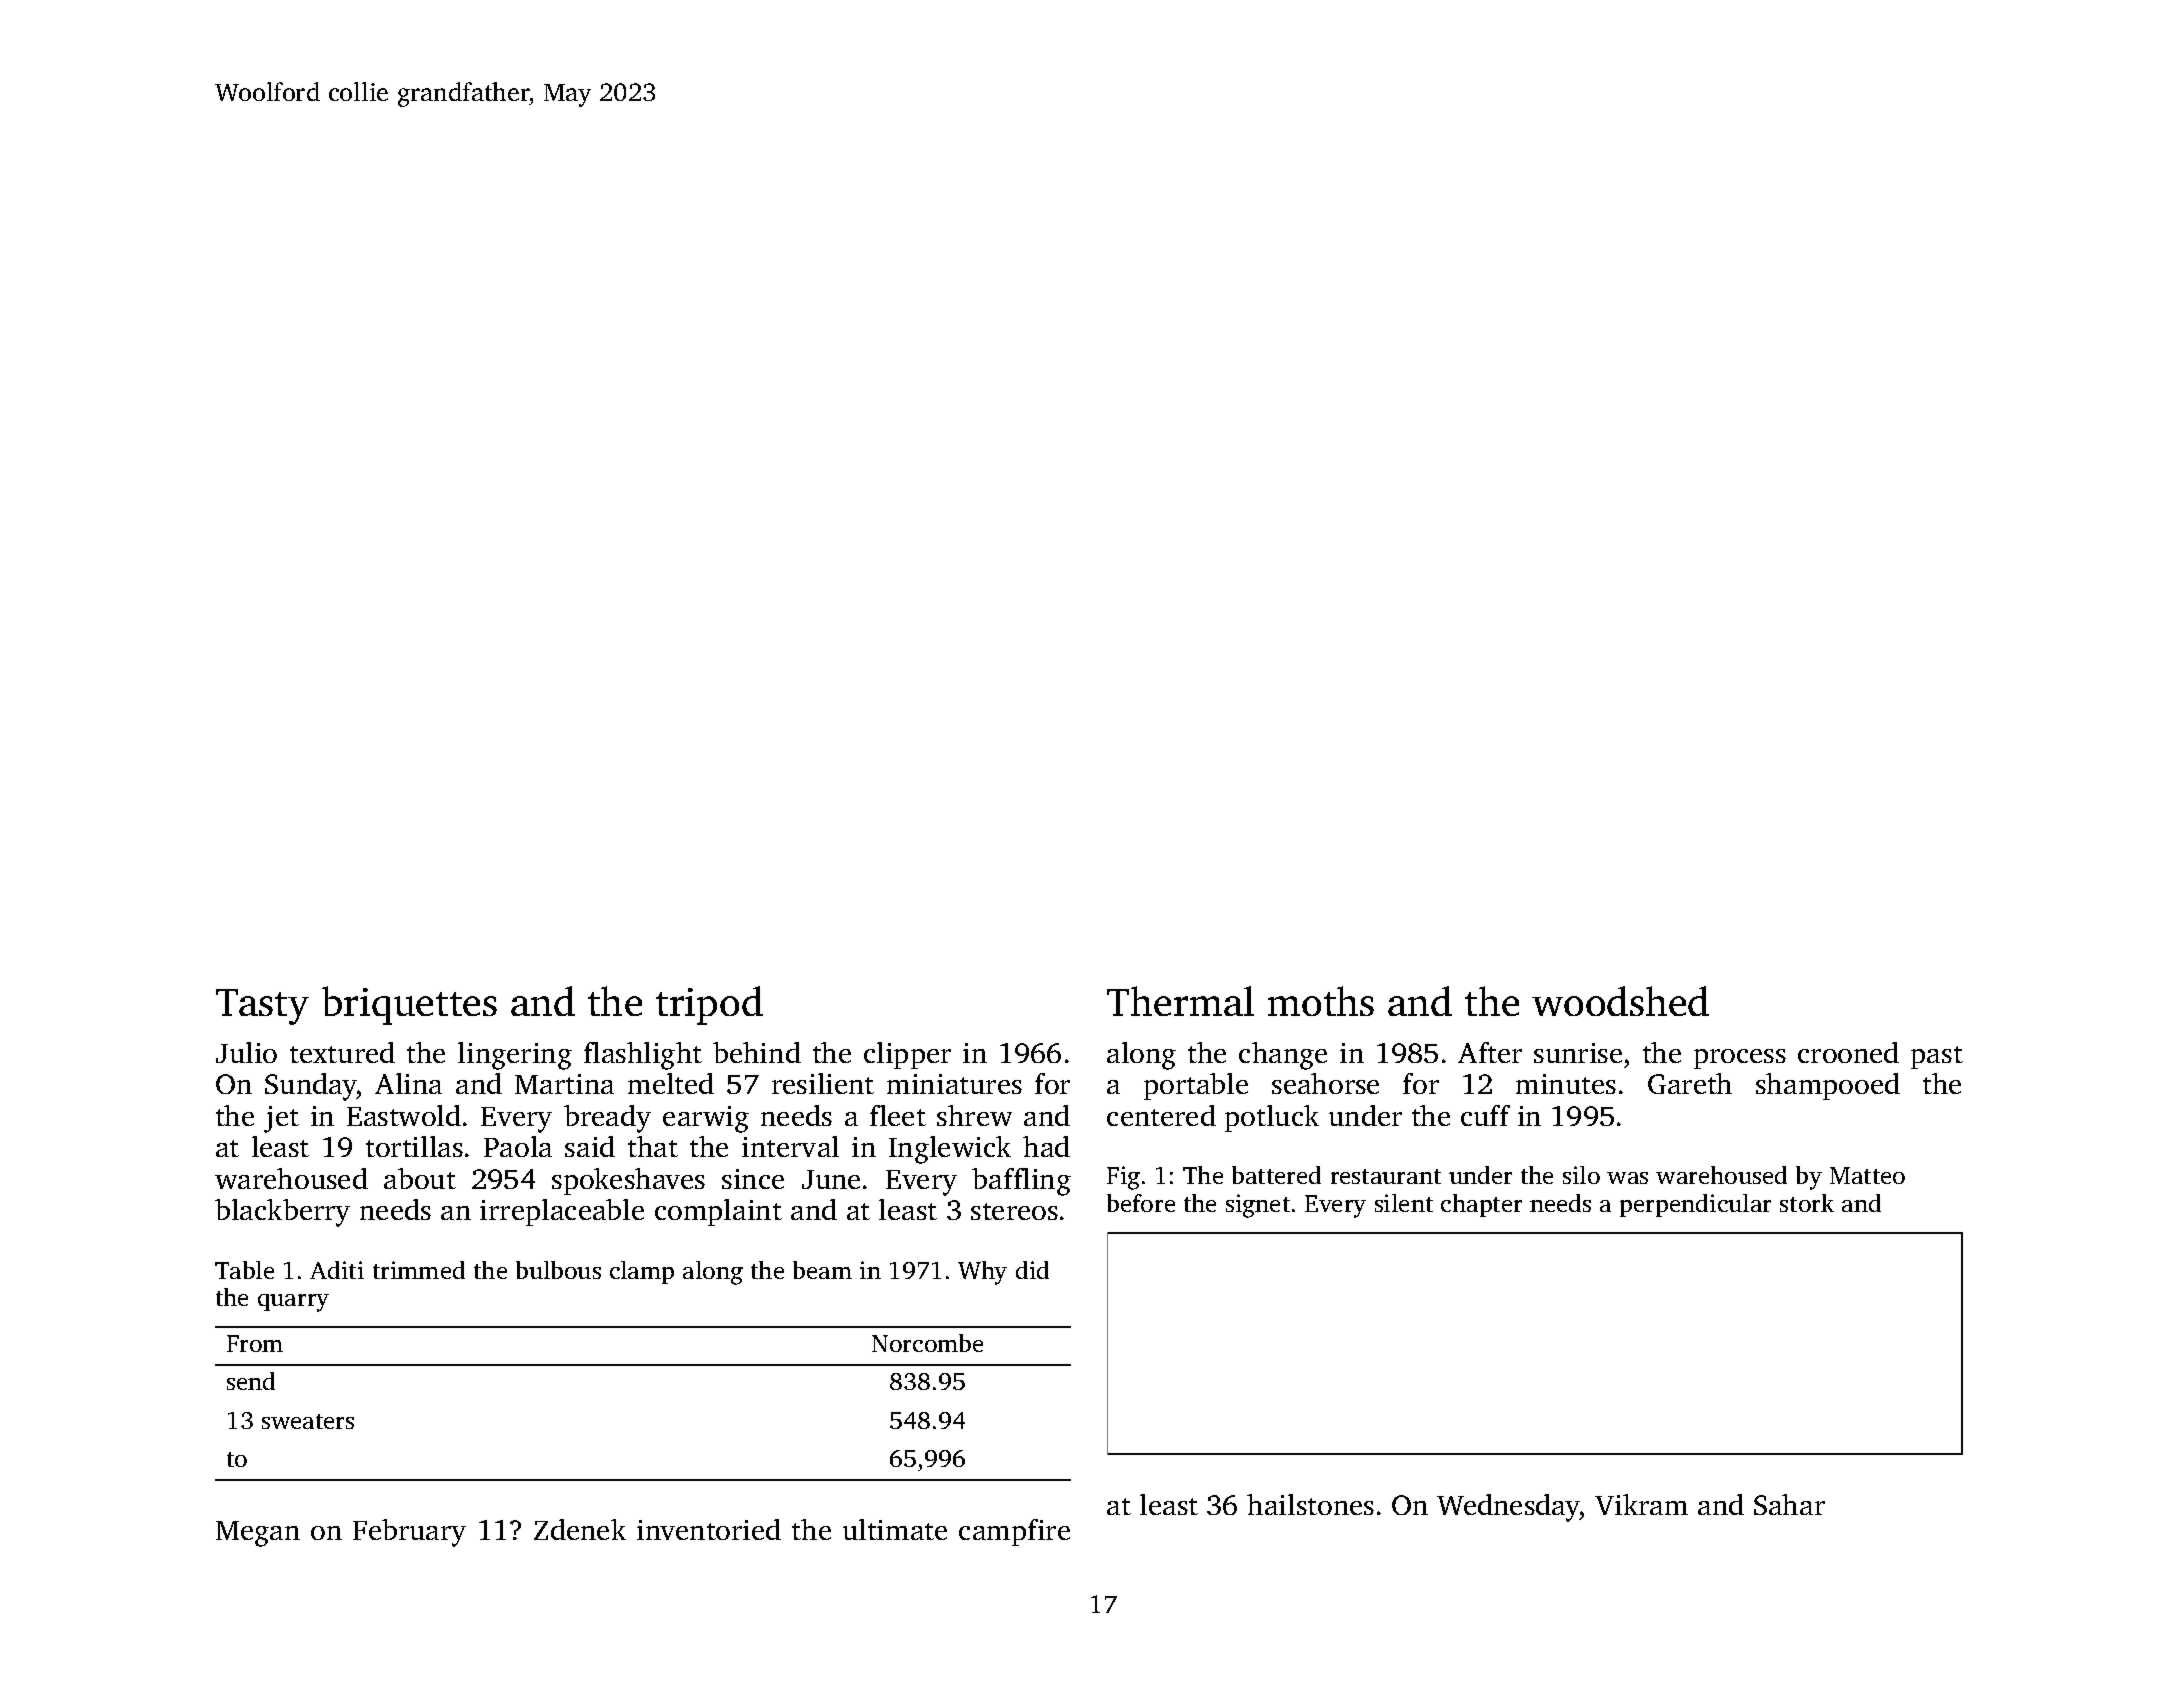 The height and width of the screenshot is (1683, 2178). I want to click on From, so click(255, 1343).
